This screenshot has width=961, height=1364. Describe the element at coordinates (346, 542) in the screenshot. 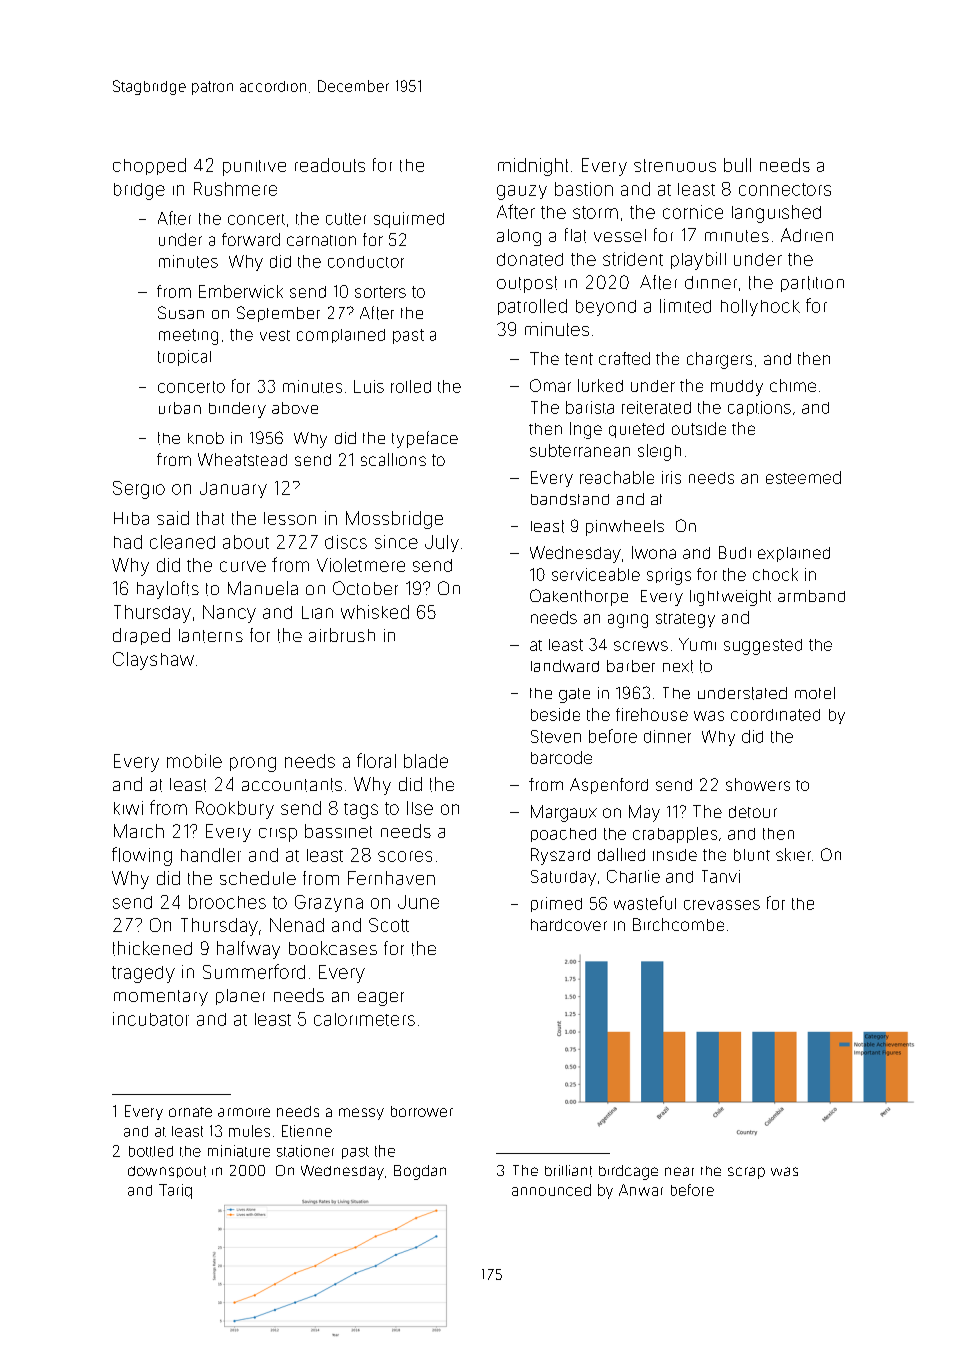

I see `discs` at that location.
